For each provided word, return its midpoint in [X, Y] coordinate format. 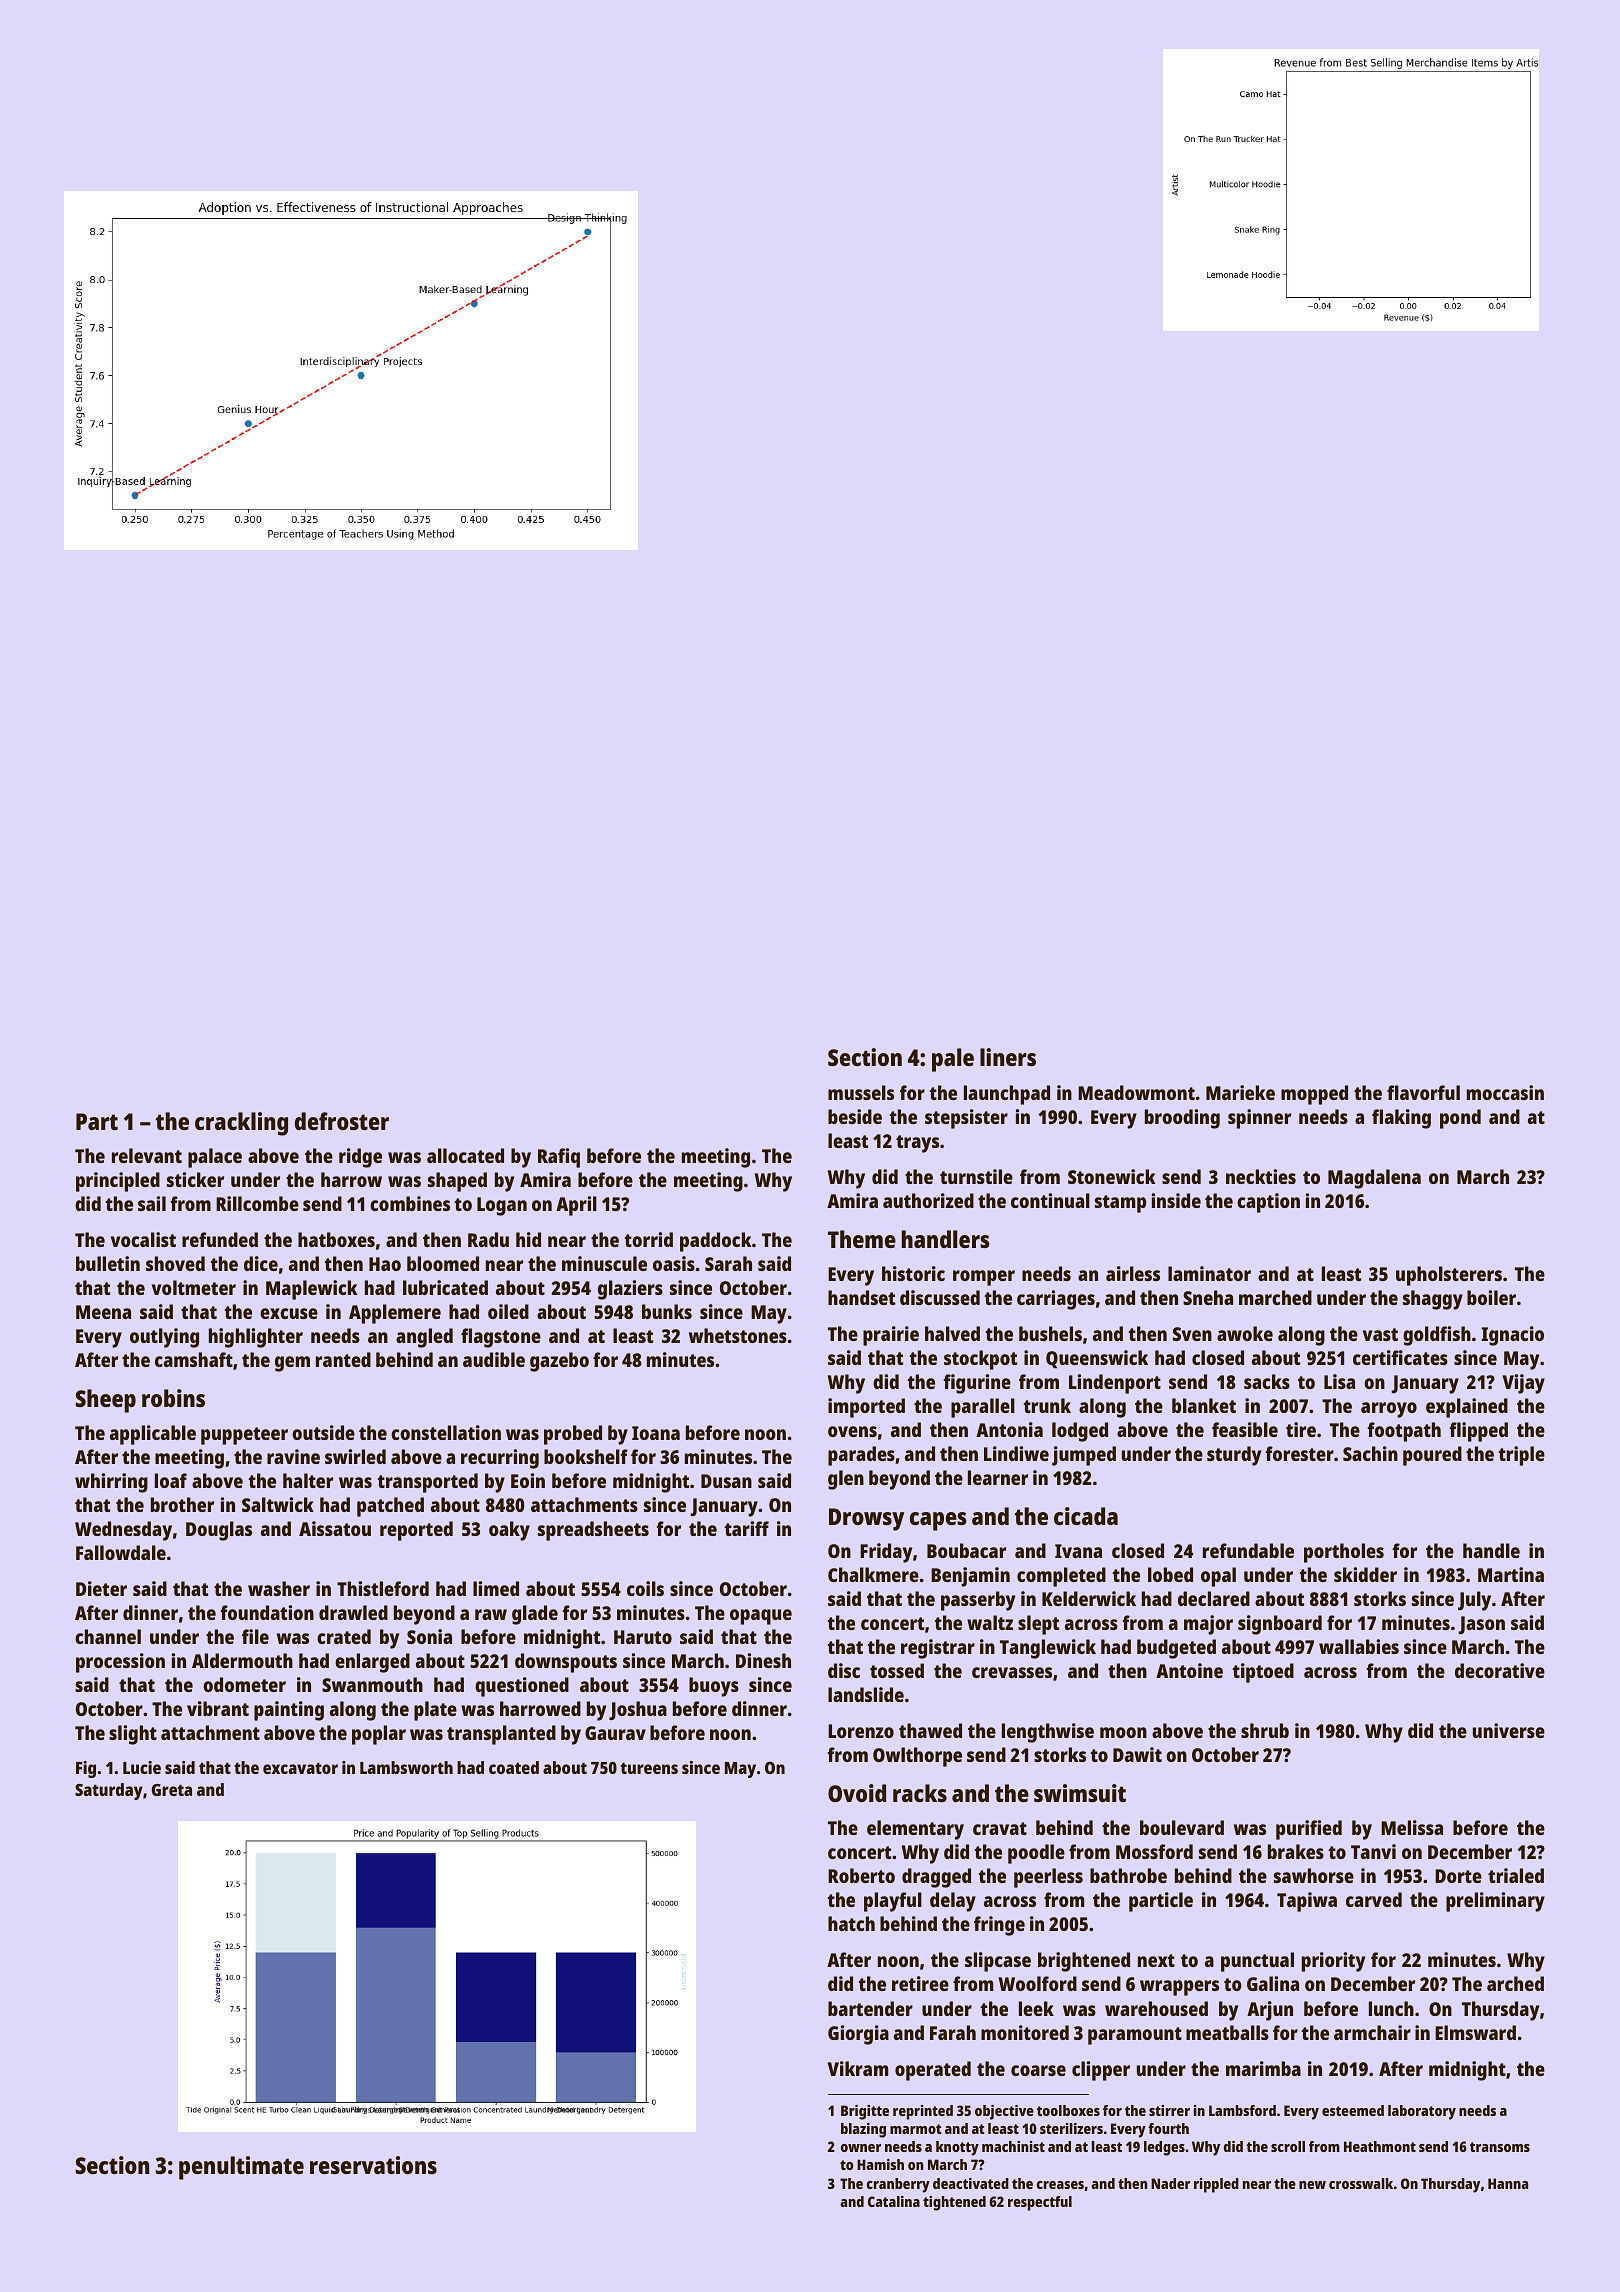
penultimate [241, 2168]
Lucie [142, 1767]
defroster [342, 1121]
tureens [649, 1768]
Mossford [1154, 1851]
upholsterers [1449, 1276]
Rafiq [559, 1158]
